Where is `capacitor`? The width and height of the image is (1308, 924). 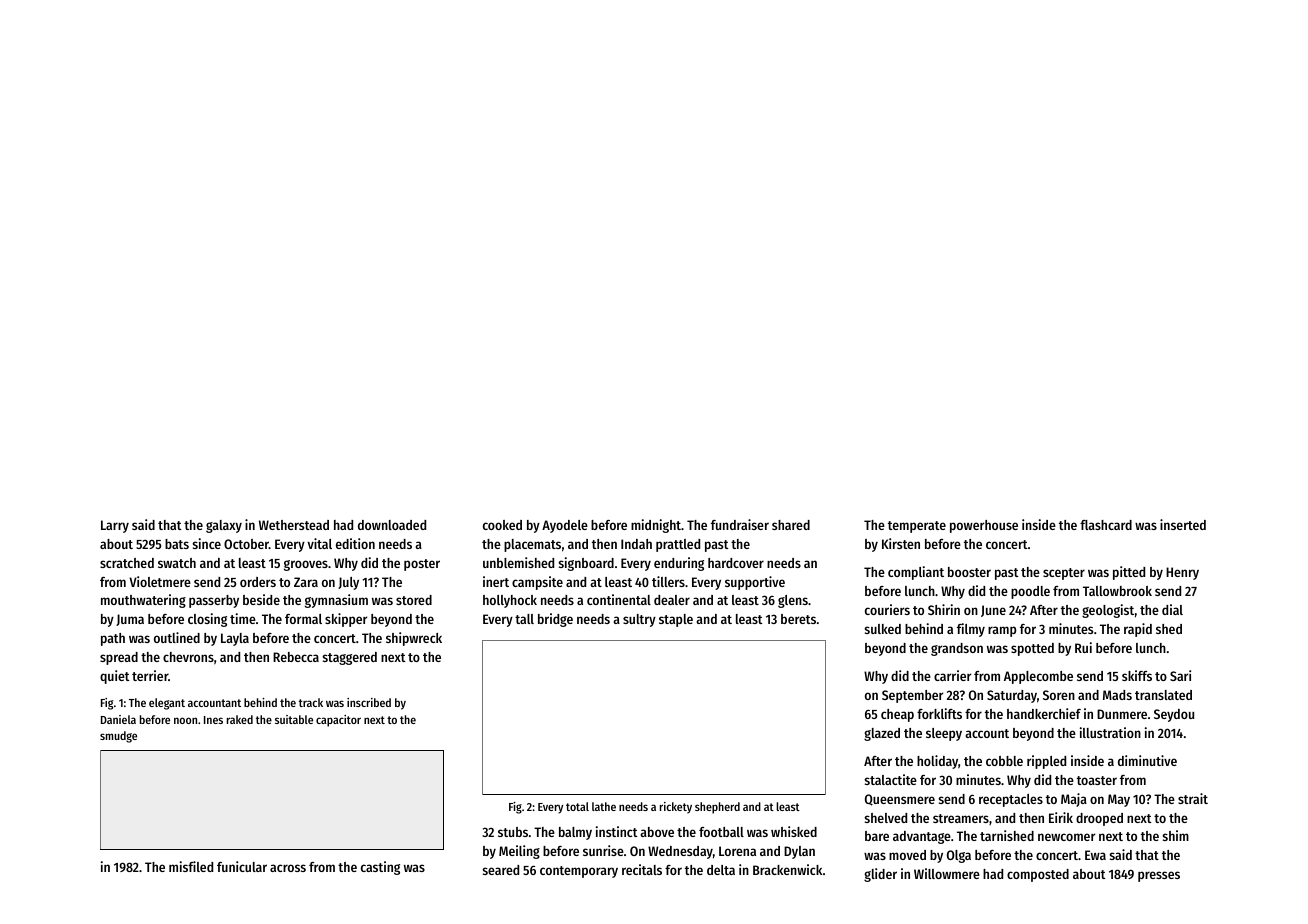
capacitor is located at coordinates (338, 721).
